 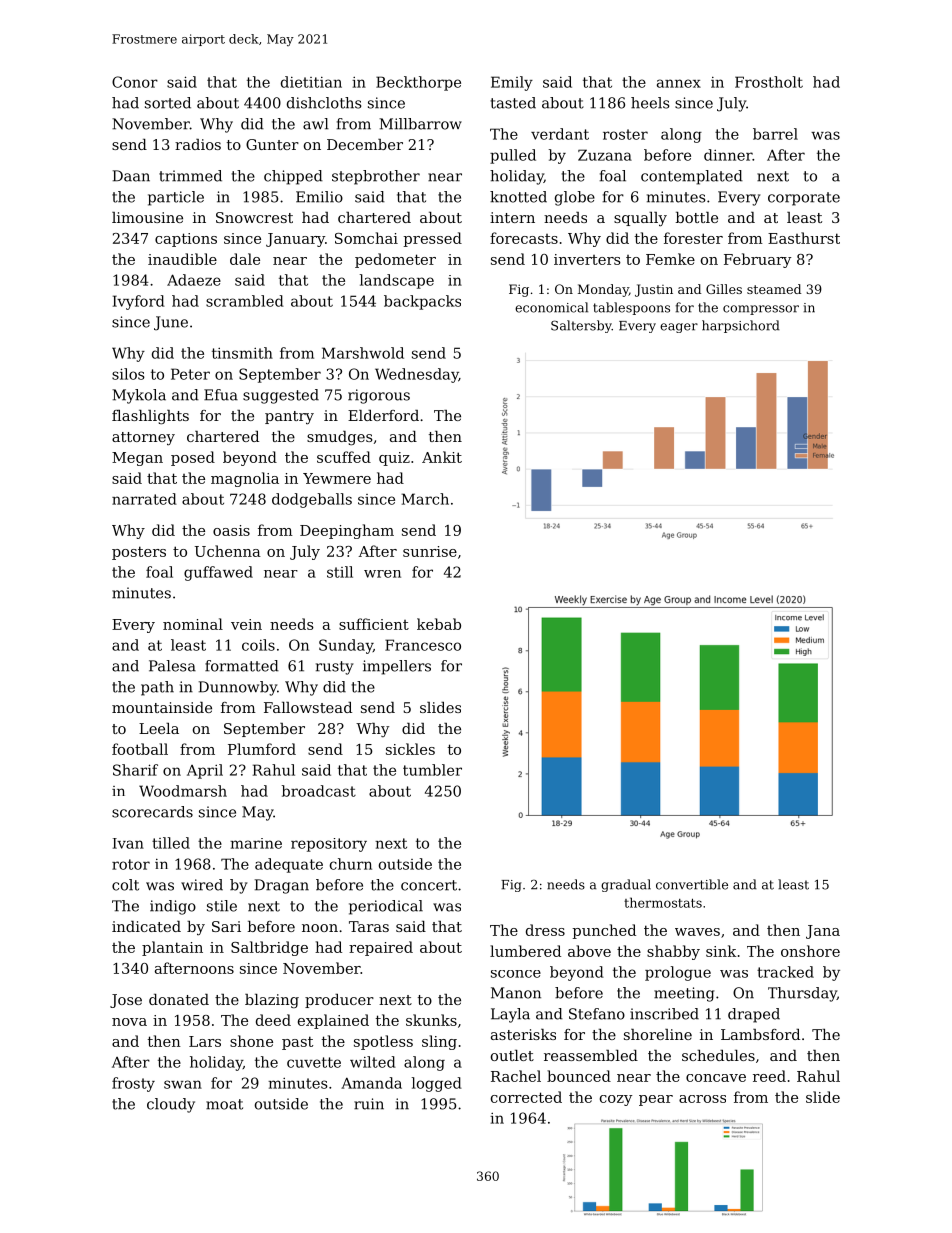 What do you see at coordinates (394, 459) in the screenshot?
I see `quiz` at bounding box center [394, 459].
